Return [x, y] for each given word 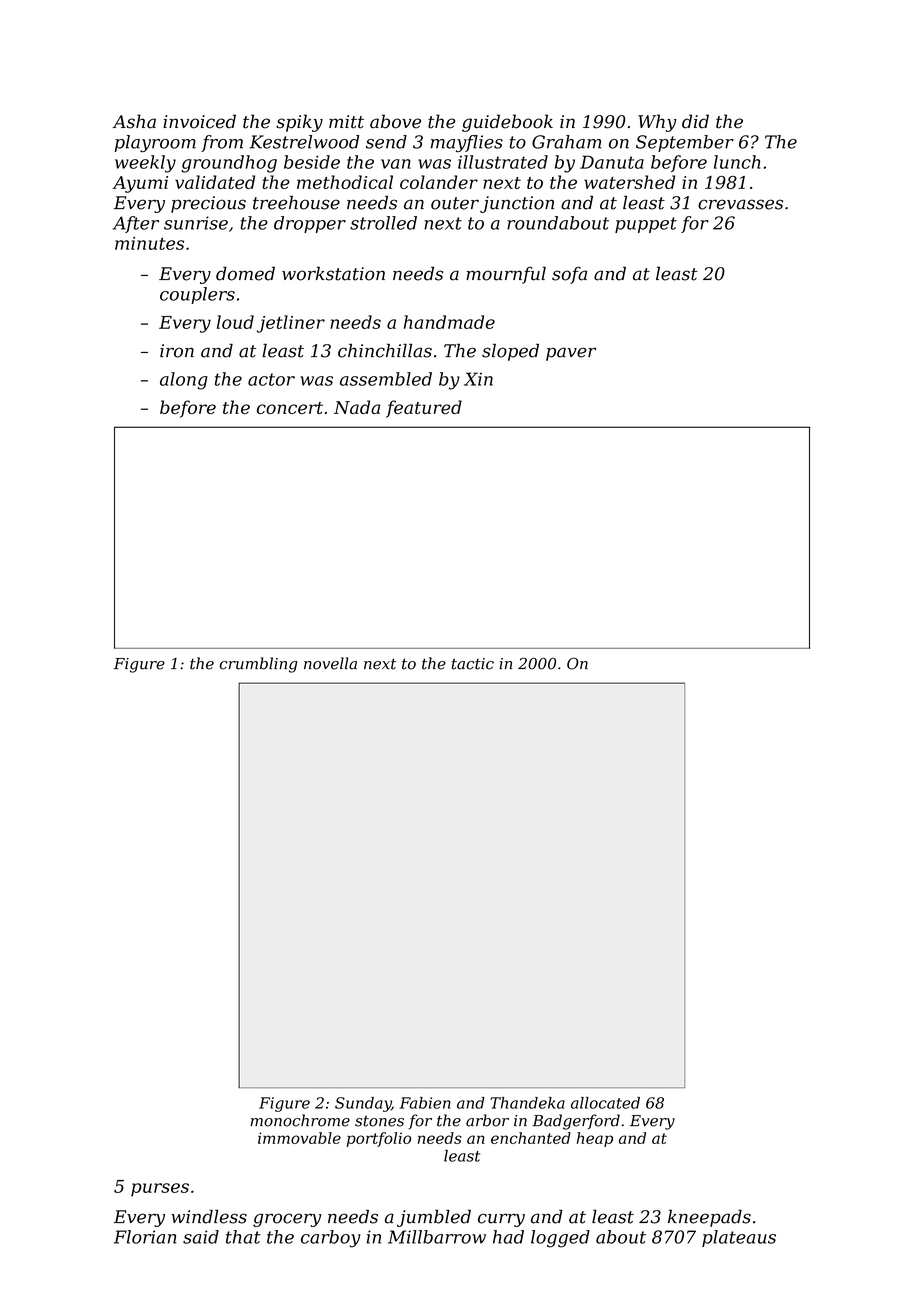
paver [571, 354]
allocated [605, 1103]
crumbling [259, 665]
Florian [145, 1237]
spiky [299, 123]
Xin [478, 379]
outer [455, 203]
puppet [646, 225]
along [184, 381]
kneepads [709, 1218]
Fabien [425, 1103]
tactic [473, 664]
